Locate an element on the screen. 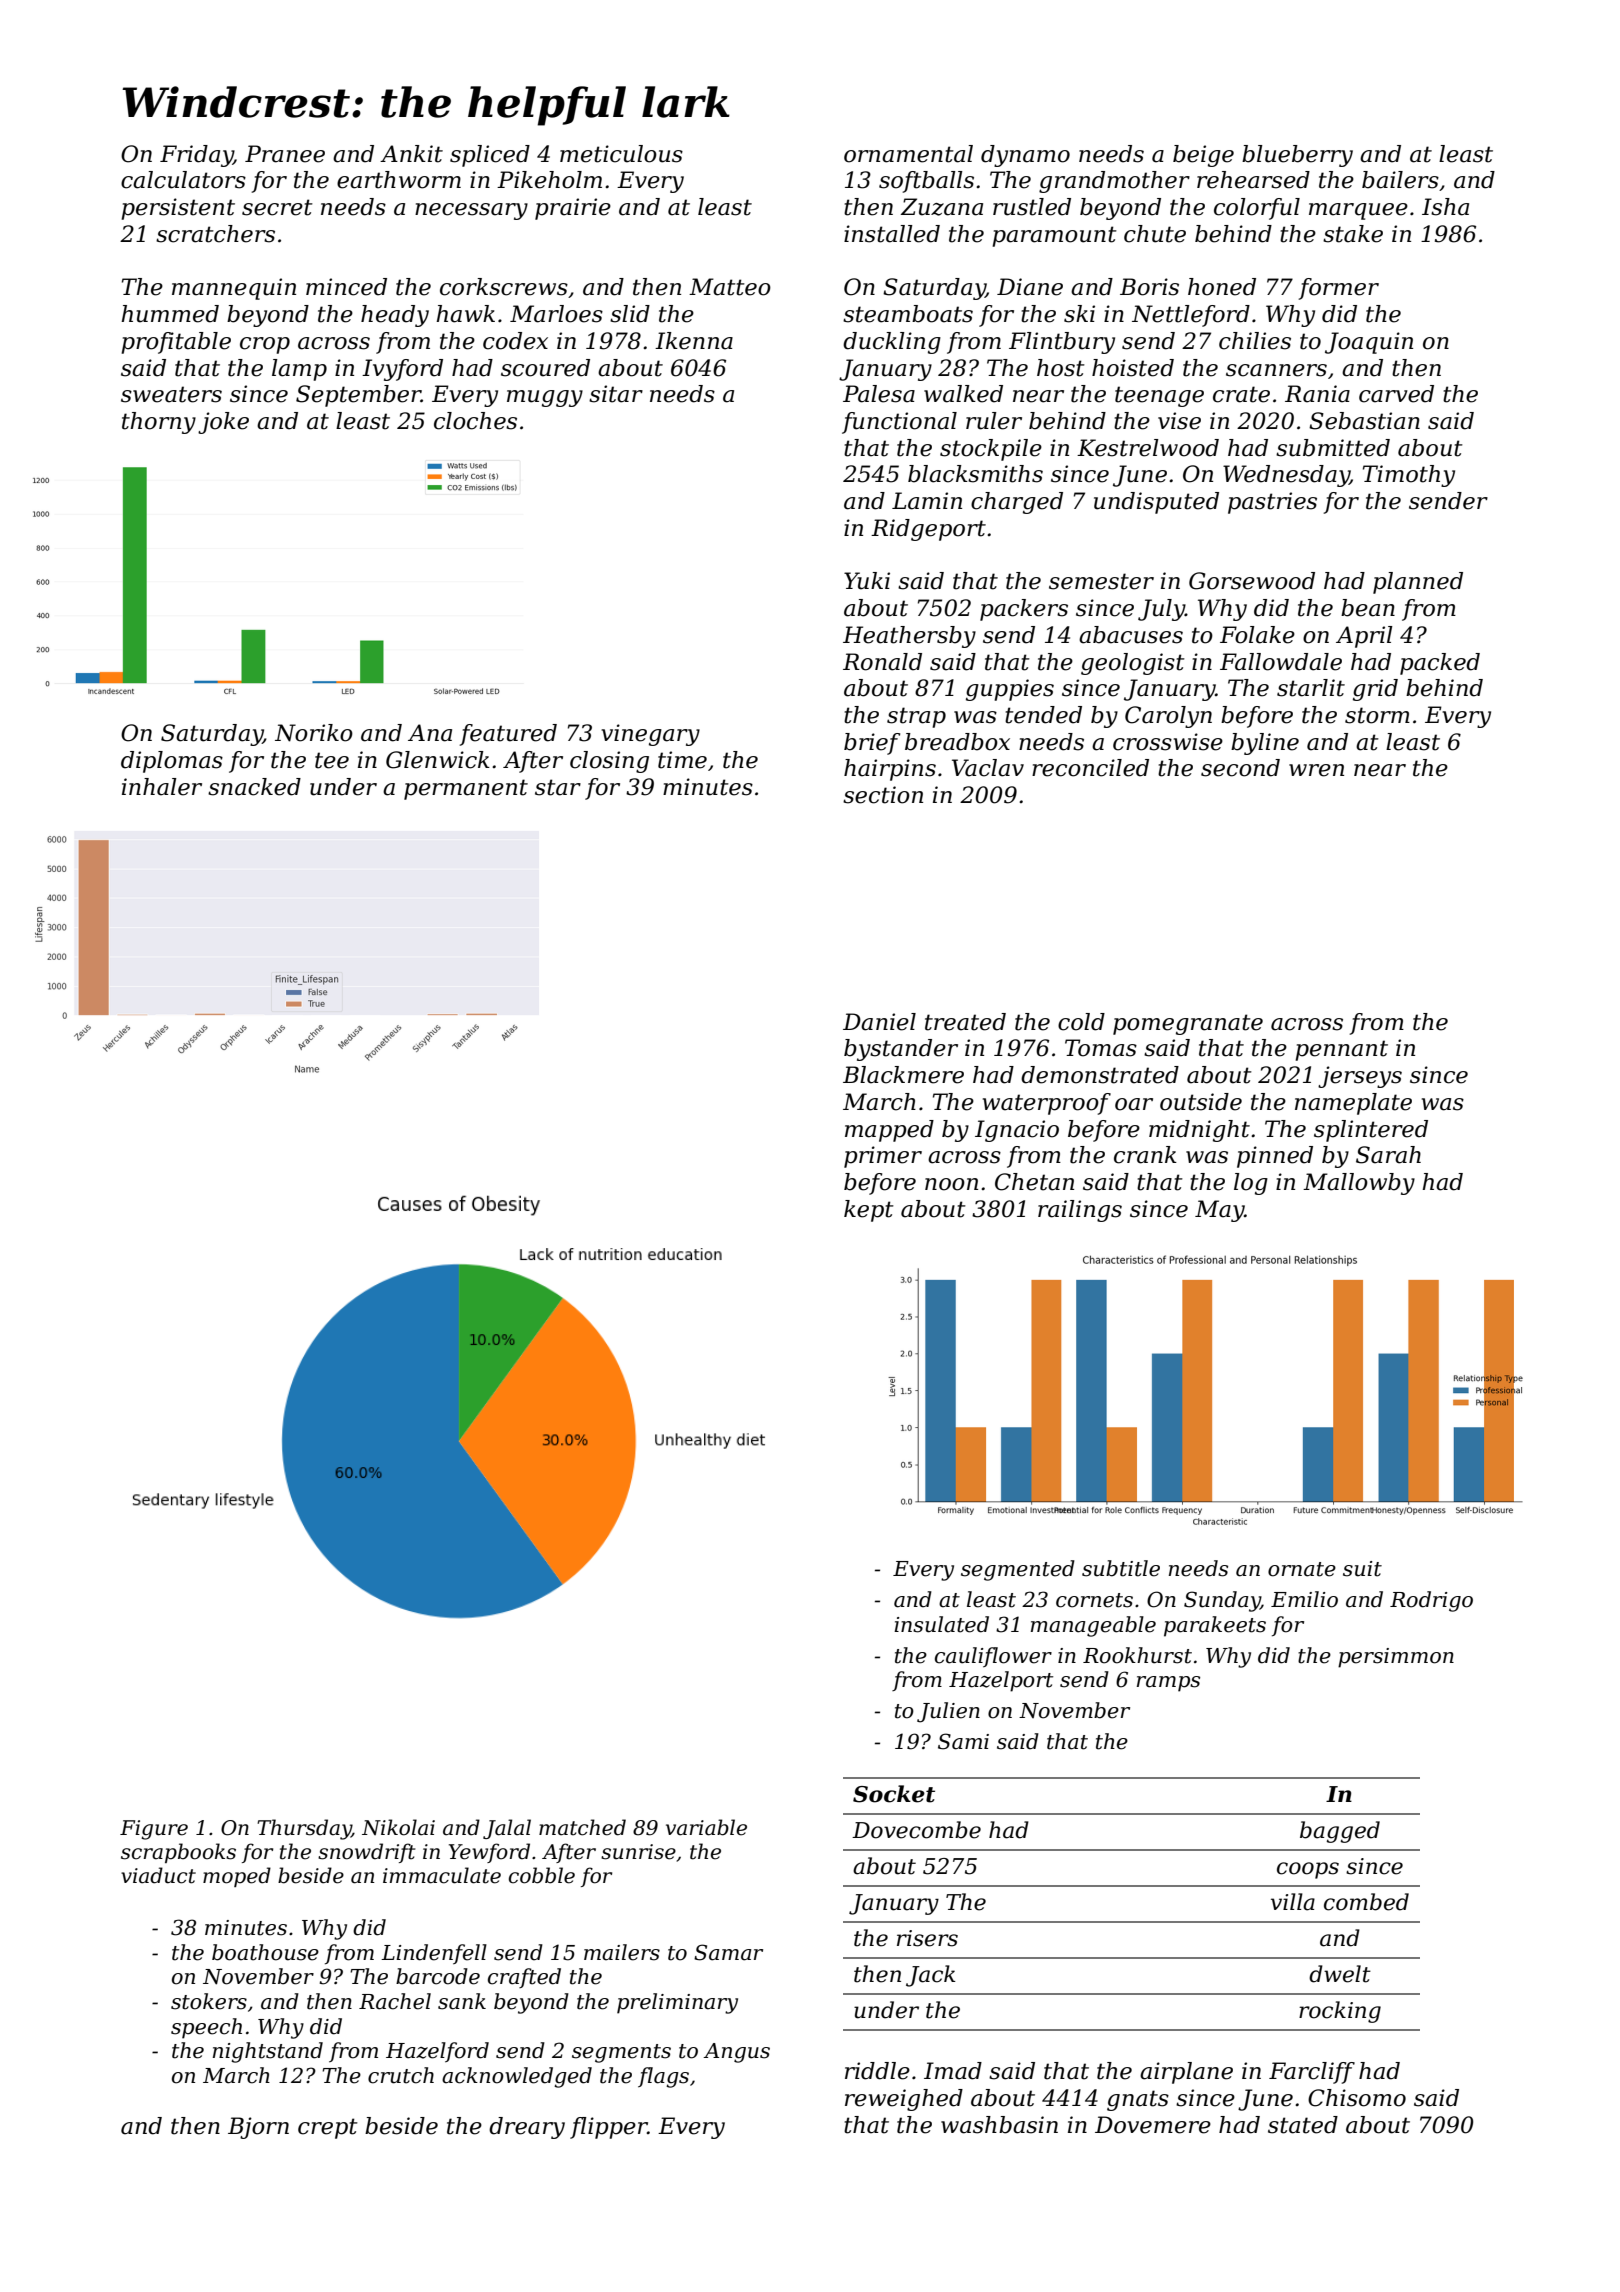 This screenshot has height=2292, width=1620. kept is located at coordinates (869, 1211).
